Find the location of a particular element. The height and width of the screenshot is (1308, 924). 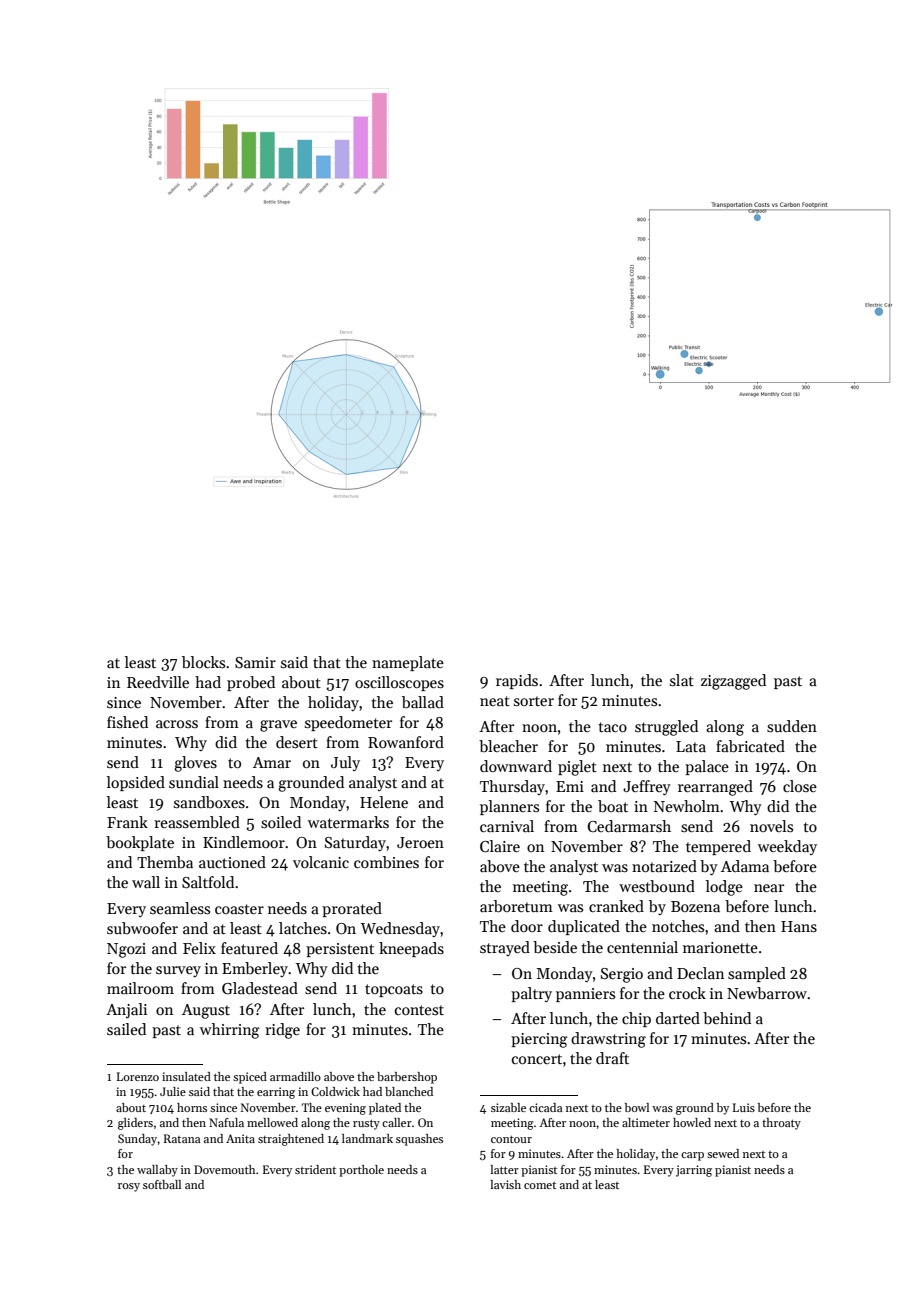

Newholm is located at coordinates (687, 806).
